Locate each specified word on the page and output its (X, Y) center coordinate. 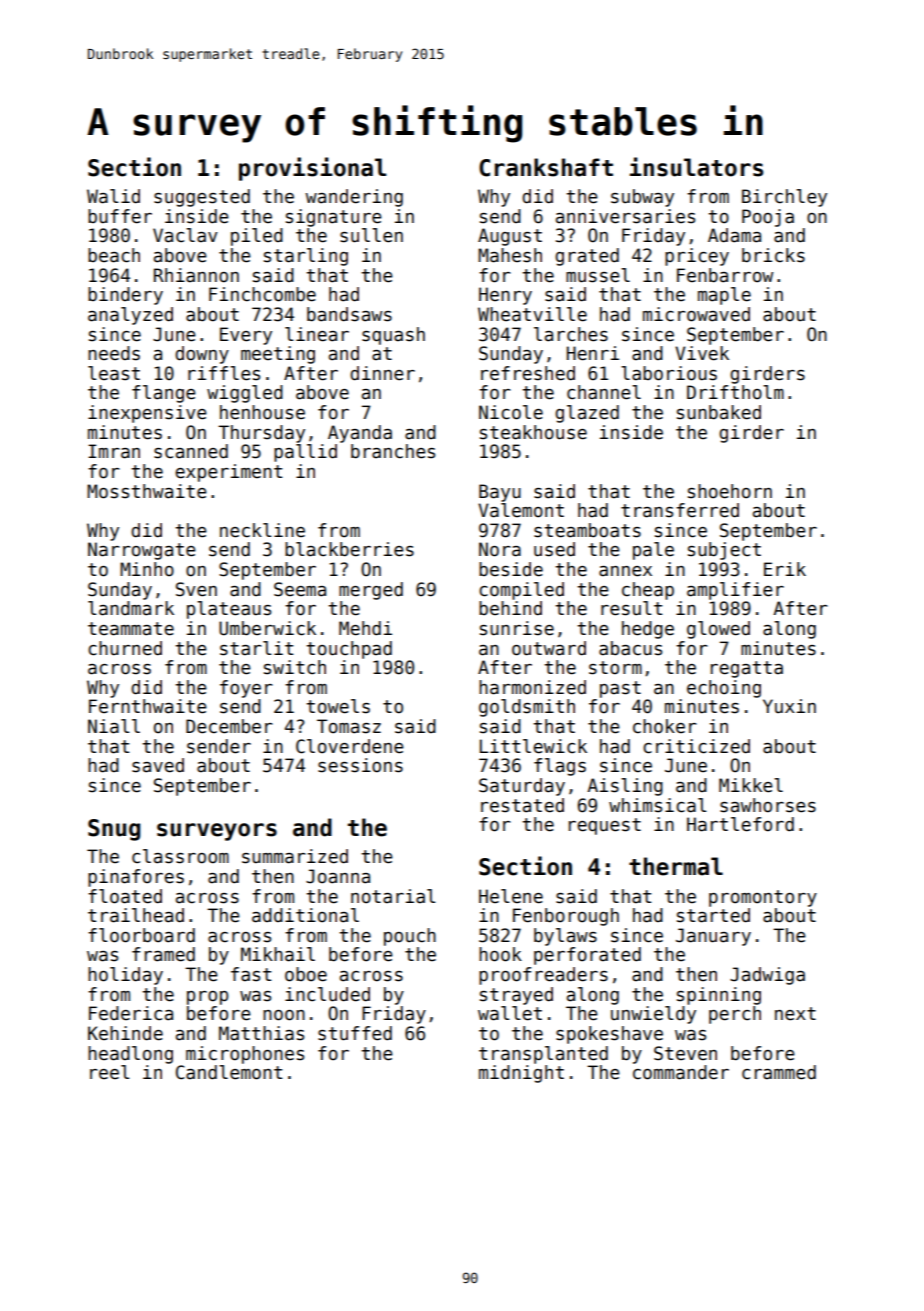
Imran (114, 451)
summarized (295, 856)
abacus (630, 648)
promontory (763, 898)
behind (510, 608)
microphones (245, 1055)
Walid (113, 196)
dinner (382, 373)
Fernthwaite (148, 706)
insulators (696, 167)
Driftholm (735, 392)
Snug (114, 830)
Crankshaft (546, 167)
